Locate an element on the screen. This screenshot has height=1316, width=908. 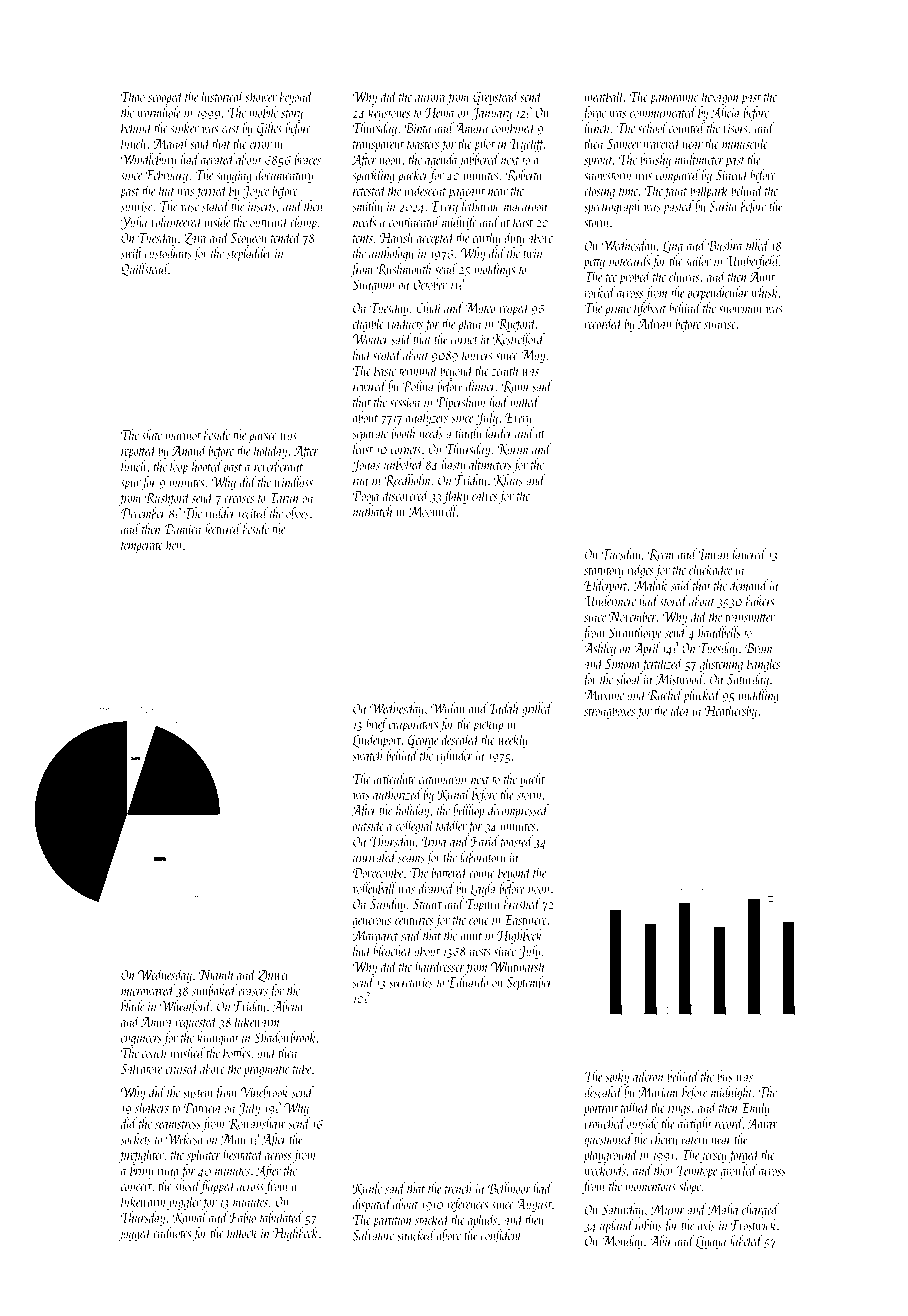
sailor is located at coordinates (698, 261).
